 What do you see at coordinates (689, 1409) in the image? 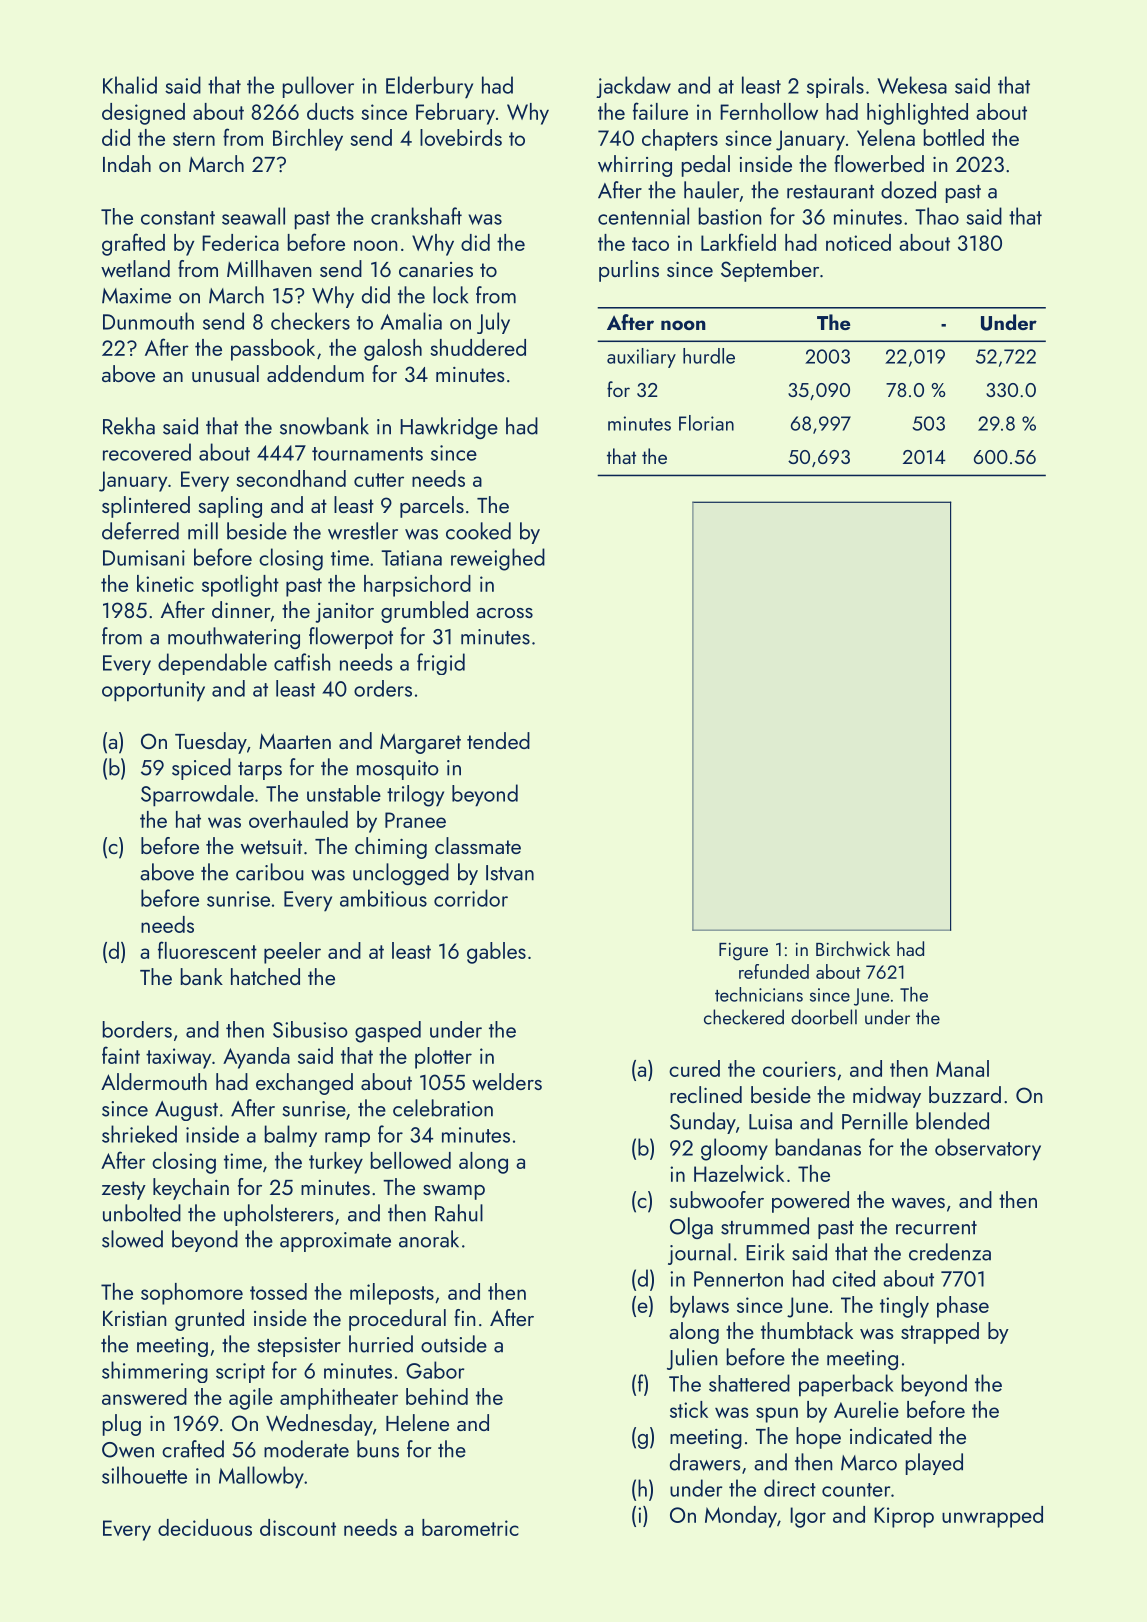
I see `stick` at bounding box center [689, 1409].
